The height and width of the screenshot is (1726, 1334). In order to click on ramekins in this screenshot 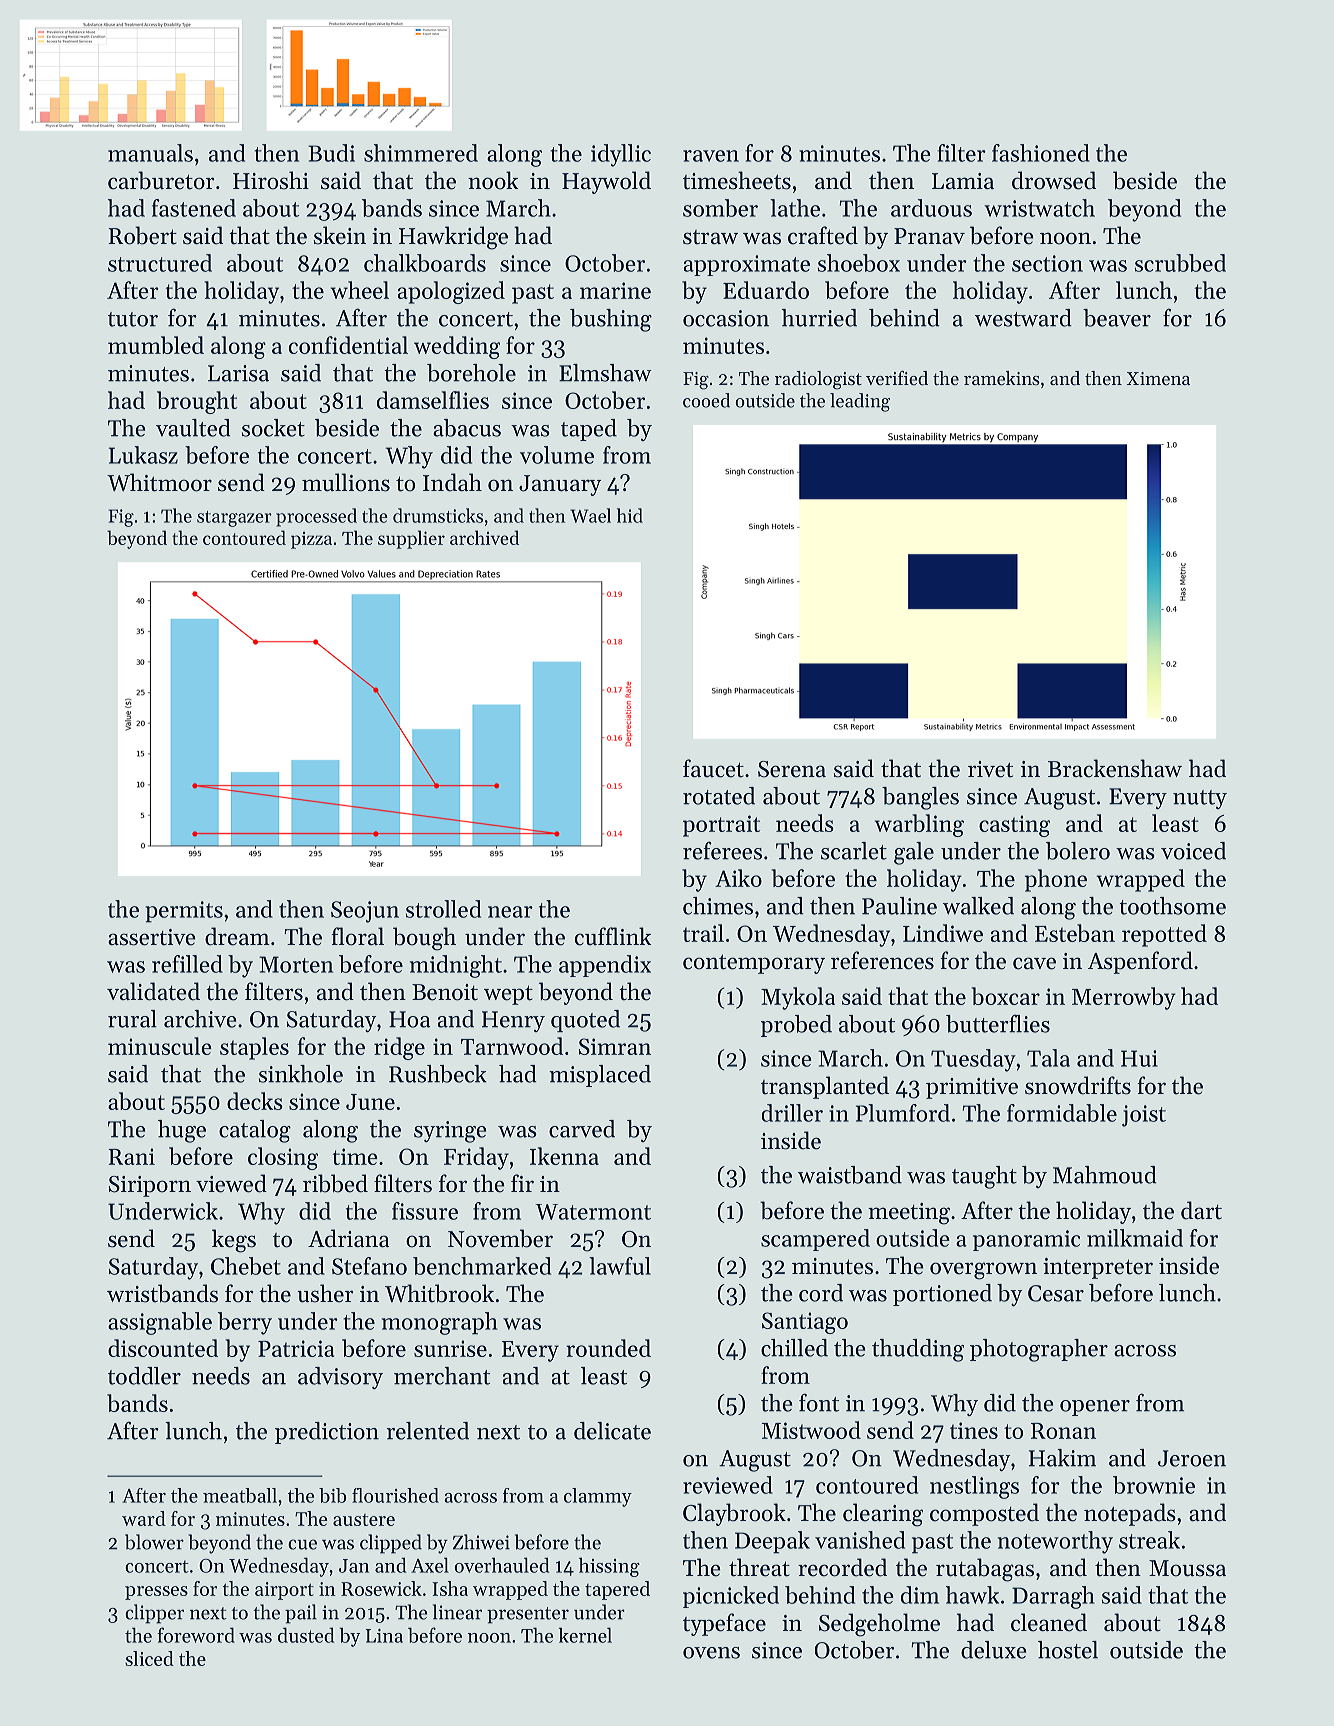, I will do `click(1002, 378)`.
